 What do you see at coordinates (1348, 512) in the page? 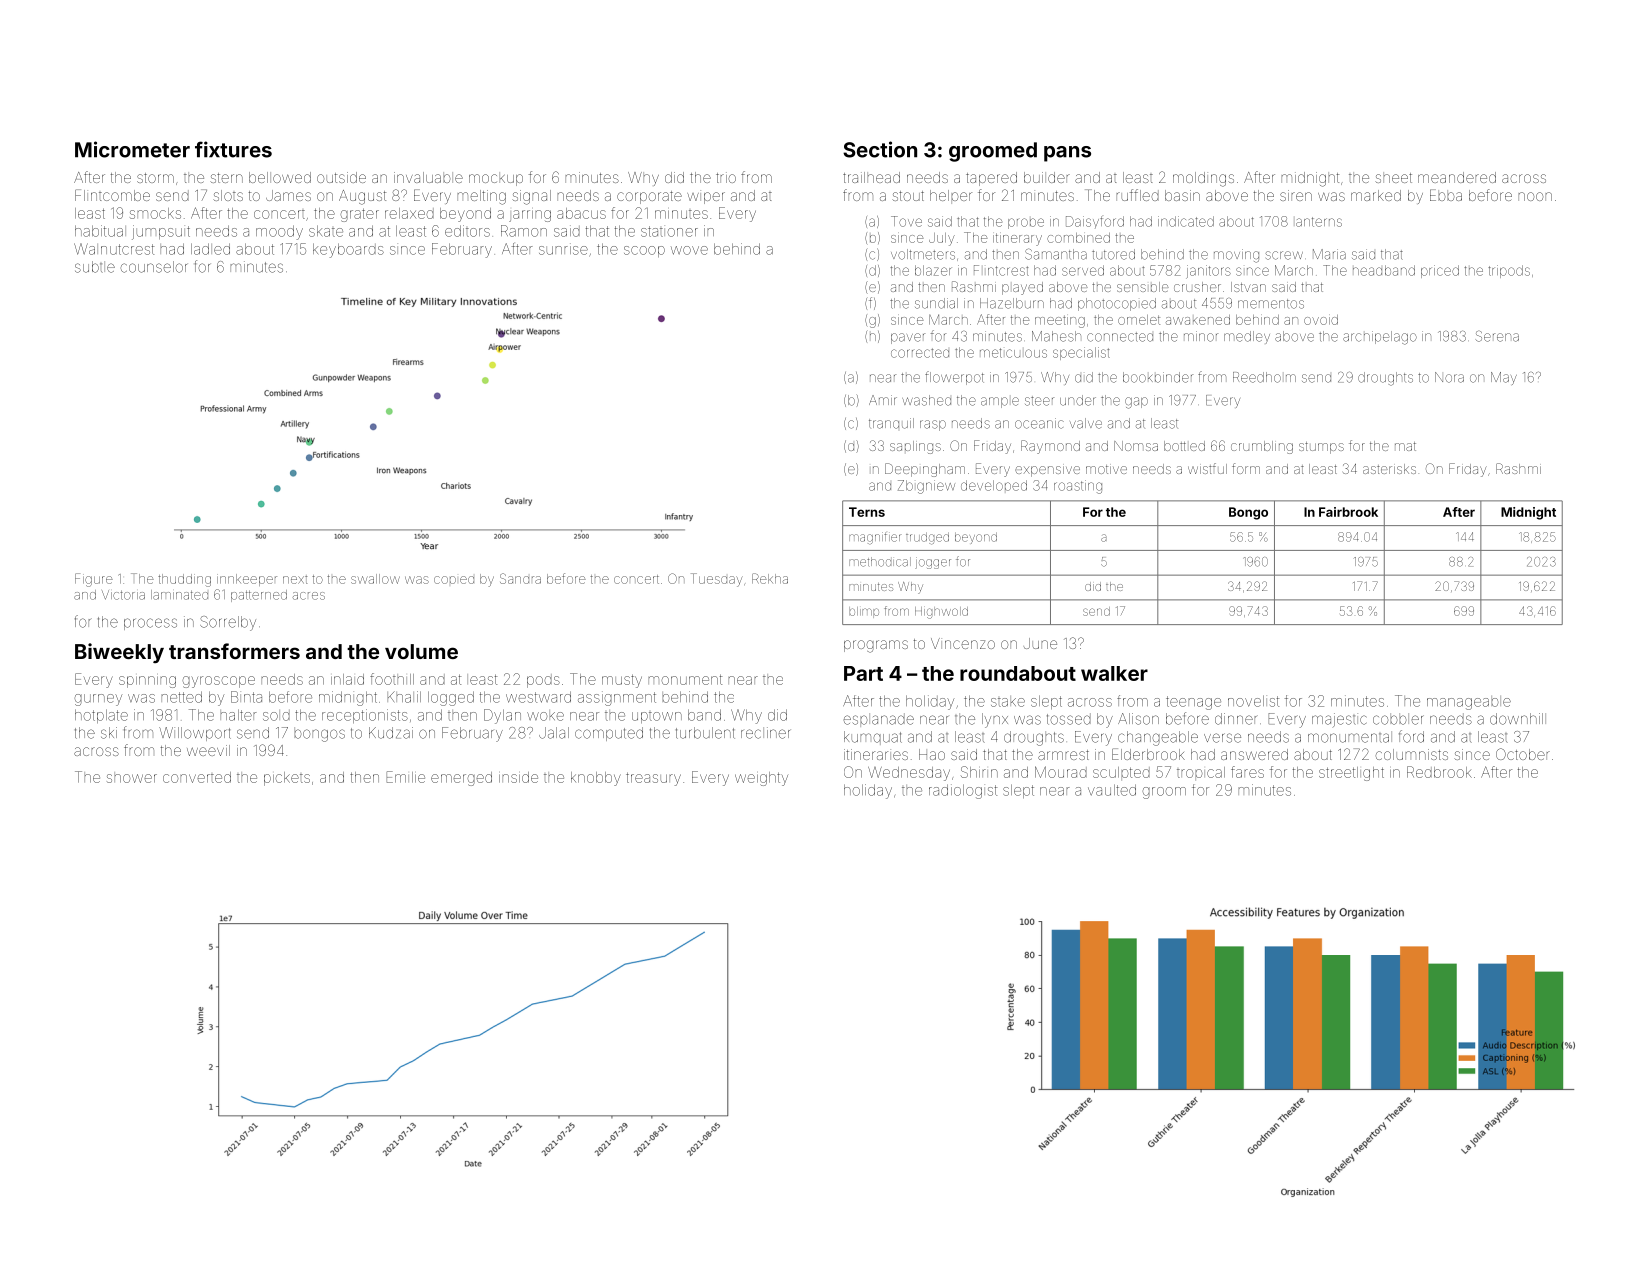
I see `Fairbrook` at bounding box center [1348, 512].
